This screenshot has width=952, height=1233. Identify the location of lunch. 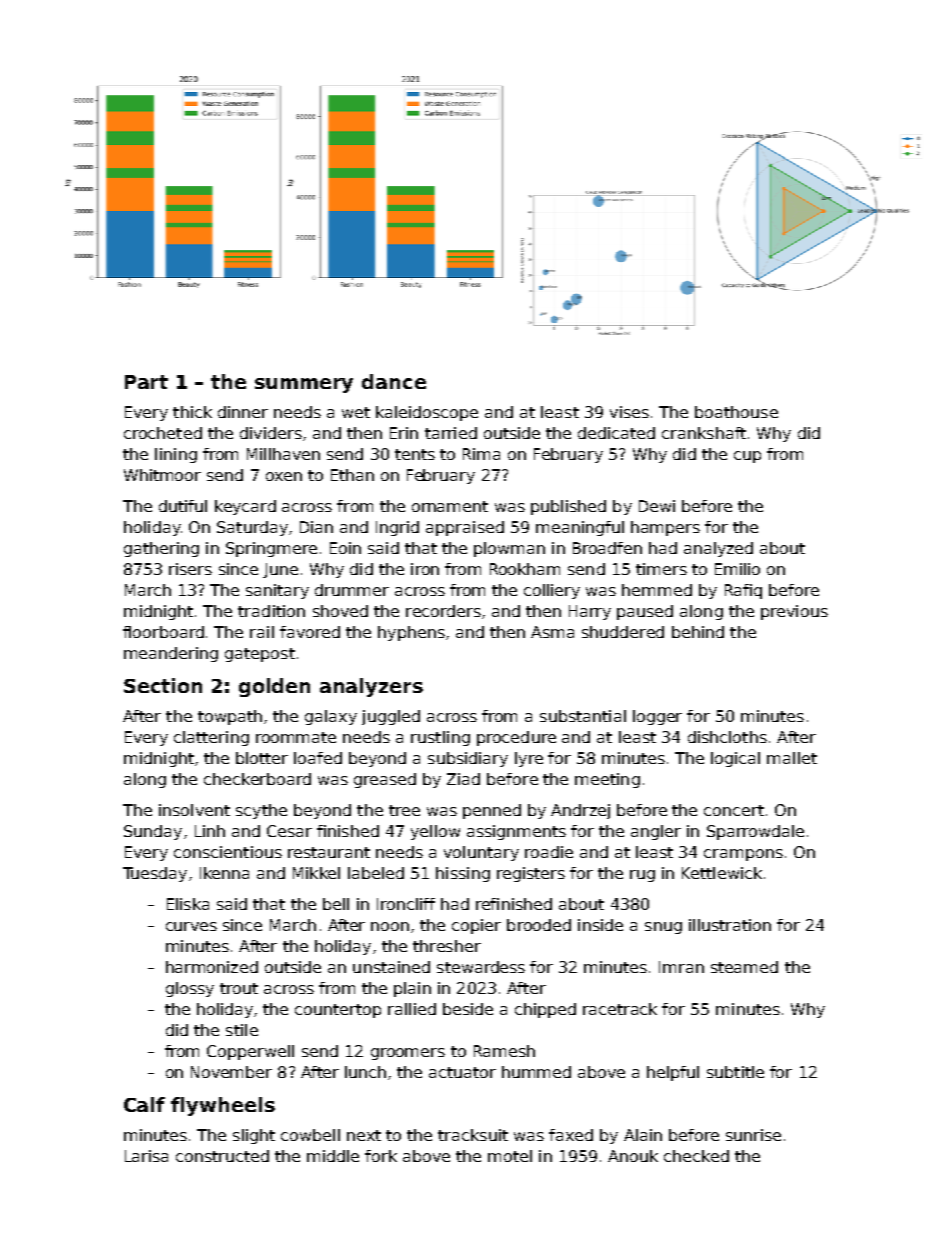
(365, 1072).
